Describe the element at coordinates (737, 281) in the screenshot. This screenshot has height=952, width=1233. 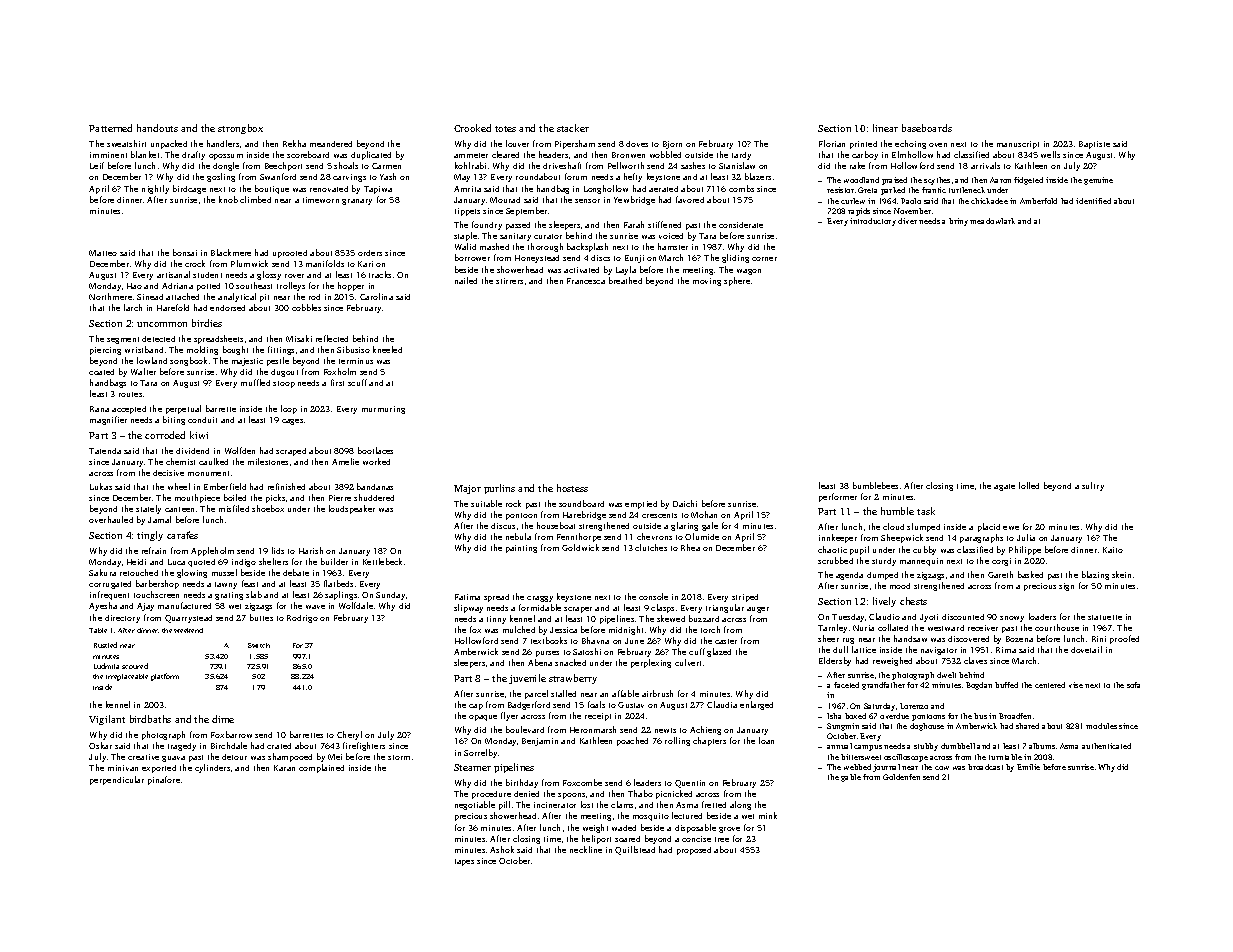
I see `sphere` at that location.
